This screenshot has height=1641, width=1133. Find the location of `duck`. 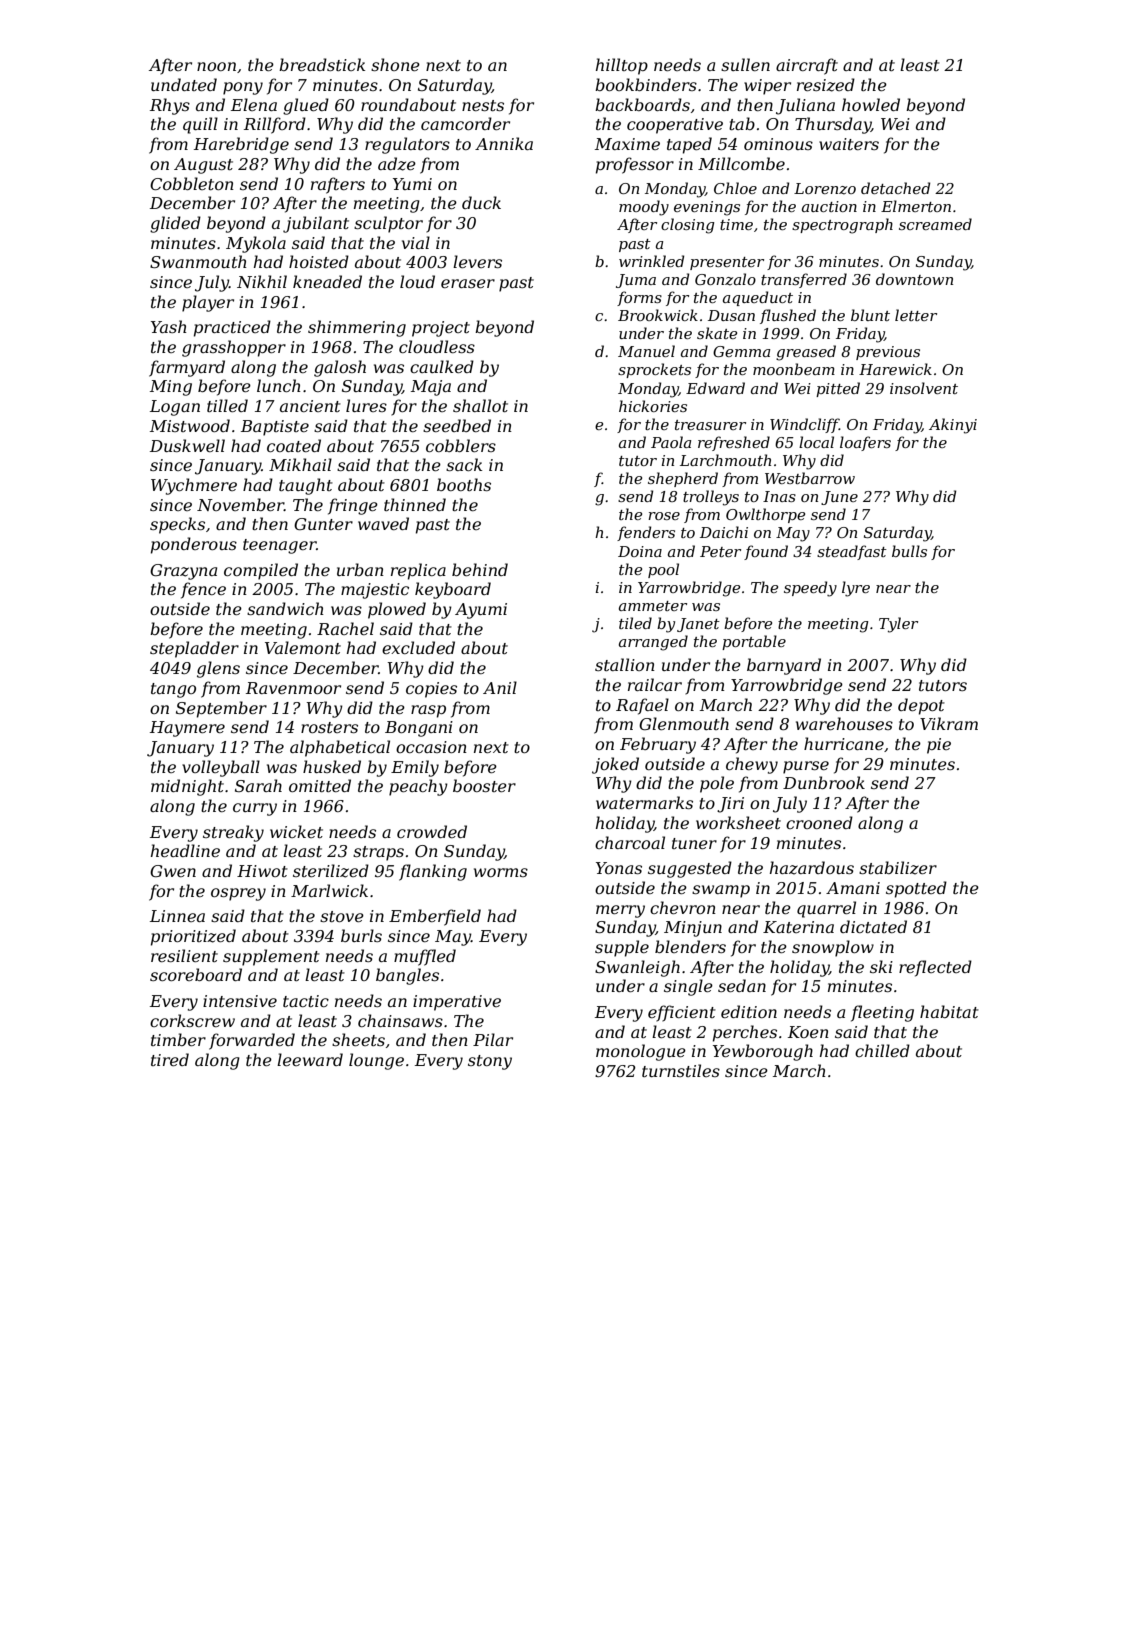

duck is located at coordinates (481, 202).
